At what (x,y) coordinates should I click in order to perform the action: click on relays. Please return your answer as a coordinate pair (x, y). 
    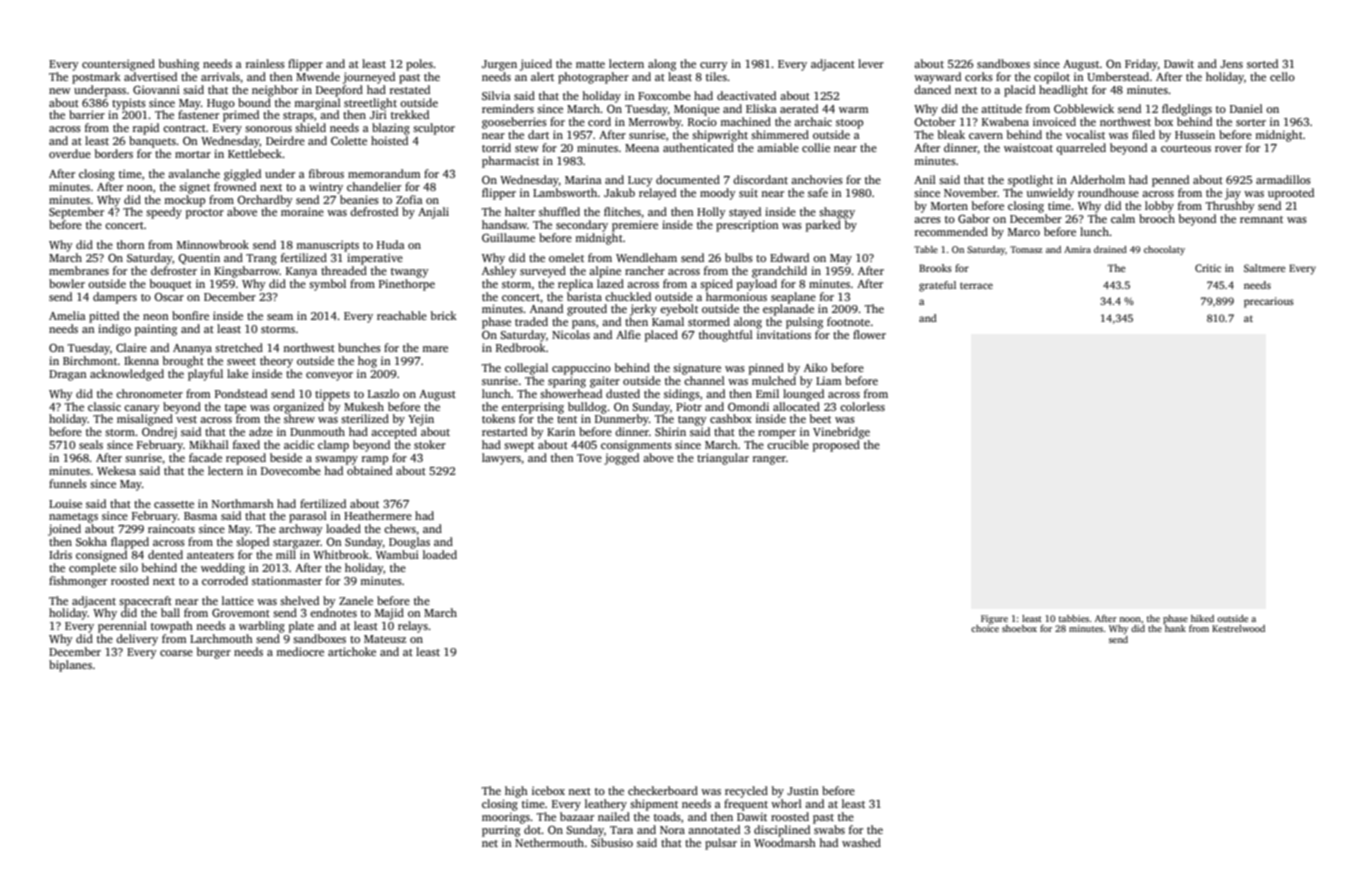
    Looking at the image, I should click on (413, 627).
